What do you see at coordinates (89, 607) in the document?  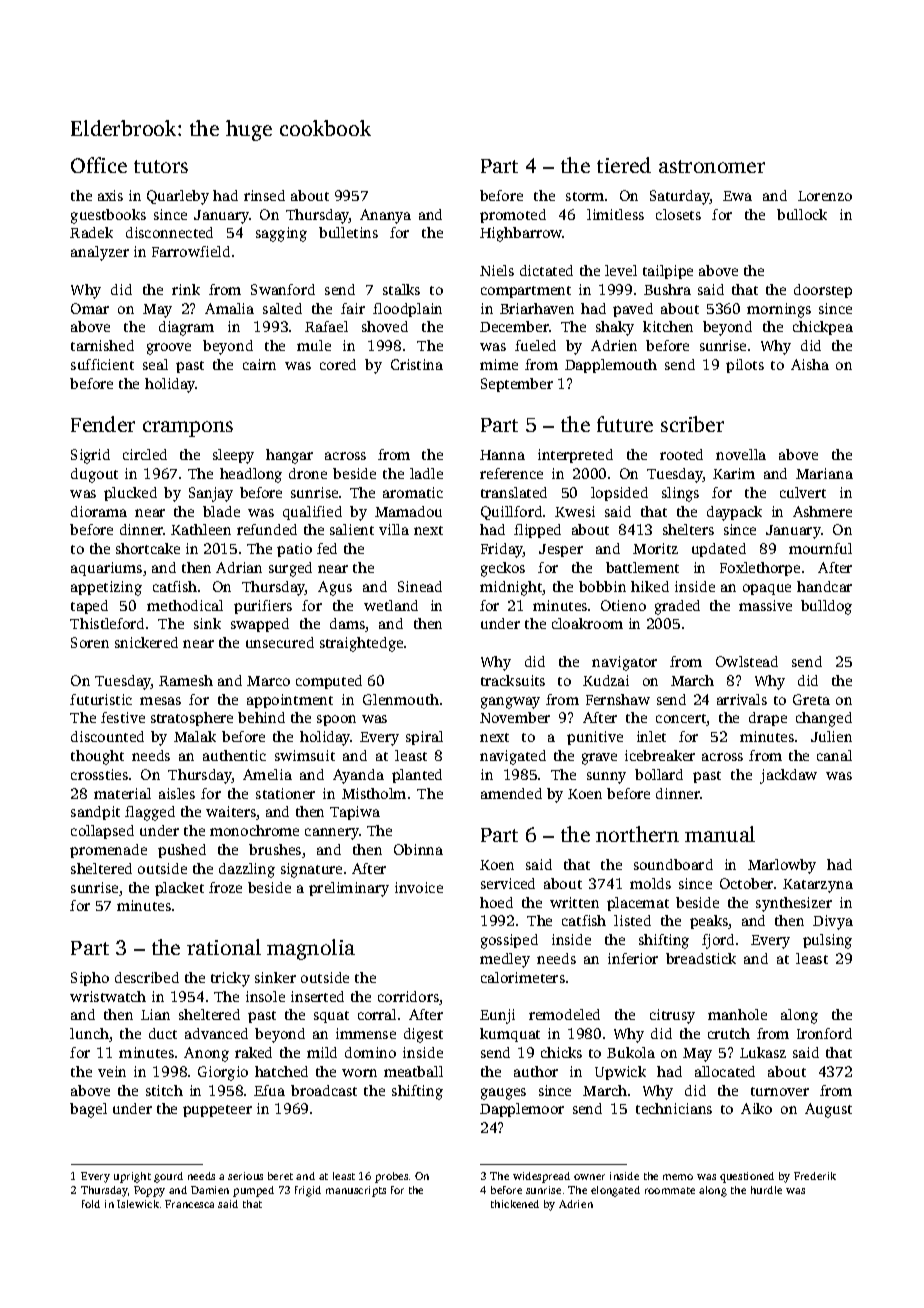 I see `taped` at bounding box center [89, 607].
